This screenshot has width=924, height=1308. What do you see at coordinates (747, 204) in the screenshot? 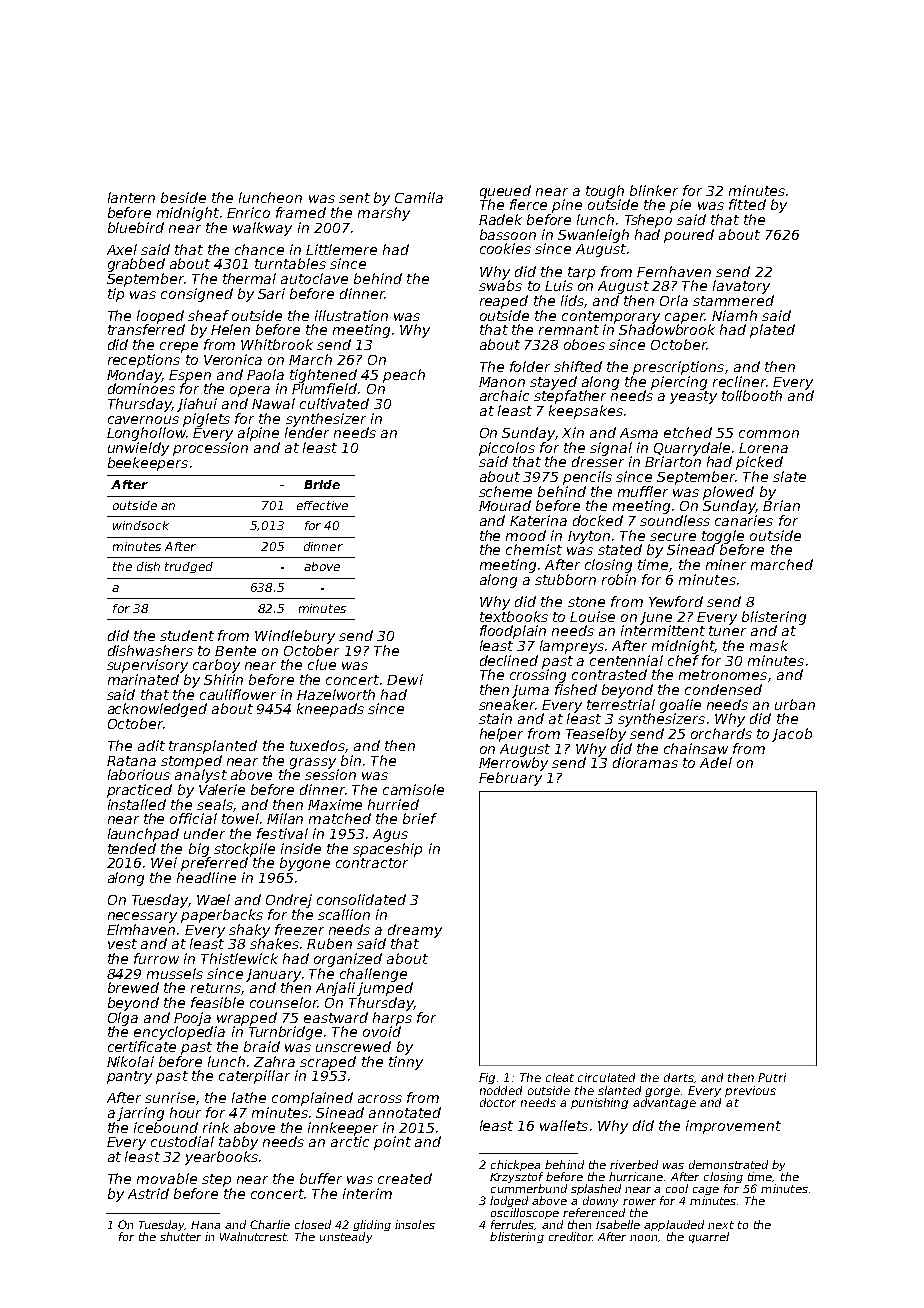
I see `fitted` at bounding box center [747, 204].
